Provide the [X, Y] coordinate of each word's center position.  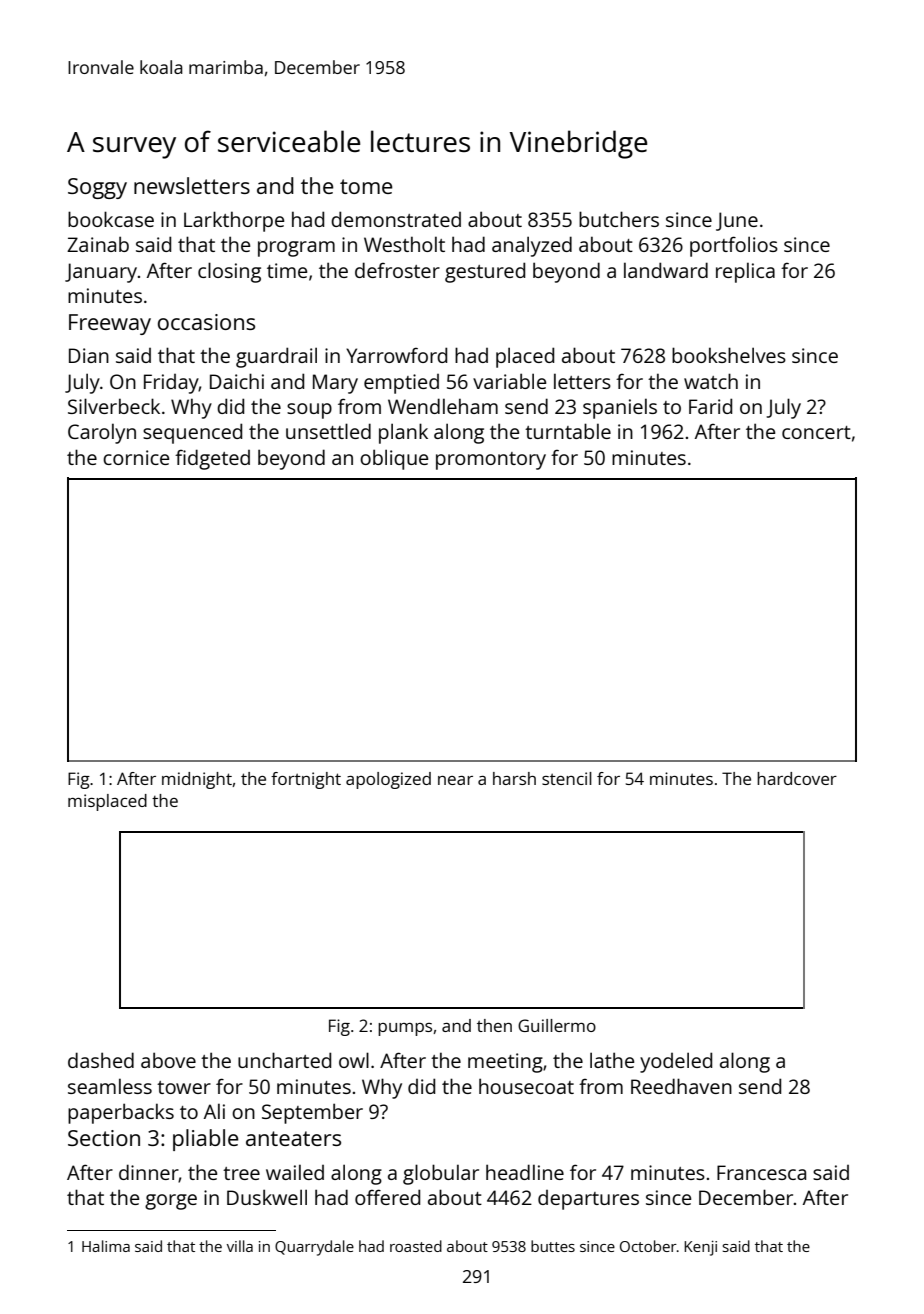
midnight [197, 780]
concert [816, 432]
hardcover [797, 778]
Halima [106, 1246]
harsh [514, 778]
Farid [710, 406]
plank [403, 433]
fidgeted [212, 459]
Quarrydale [314, 1248]
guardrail [276, 357]
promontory [491, 461]
